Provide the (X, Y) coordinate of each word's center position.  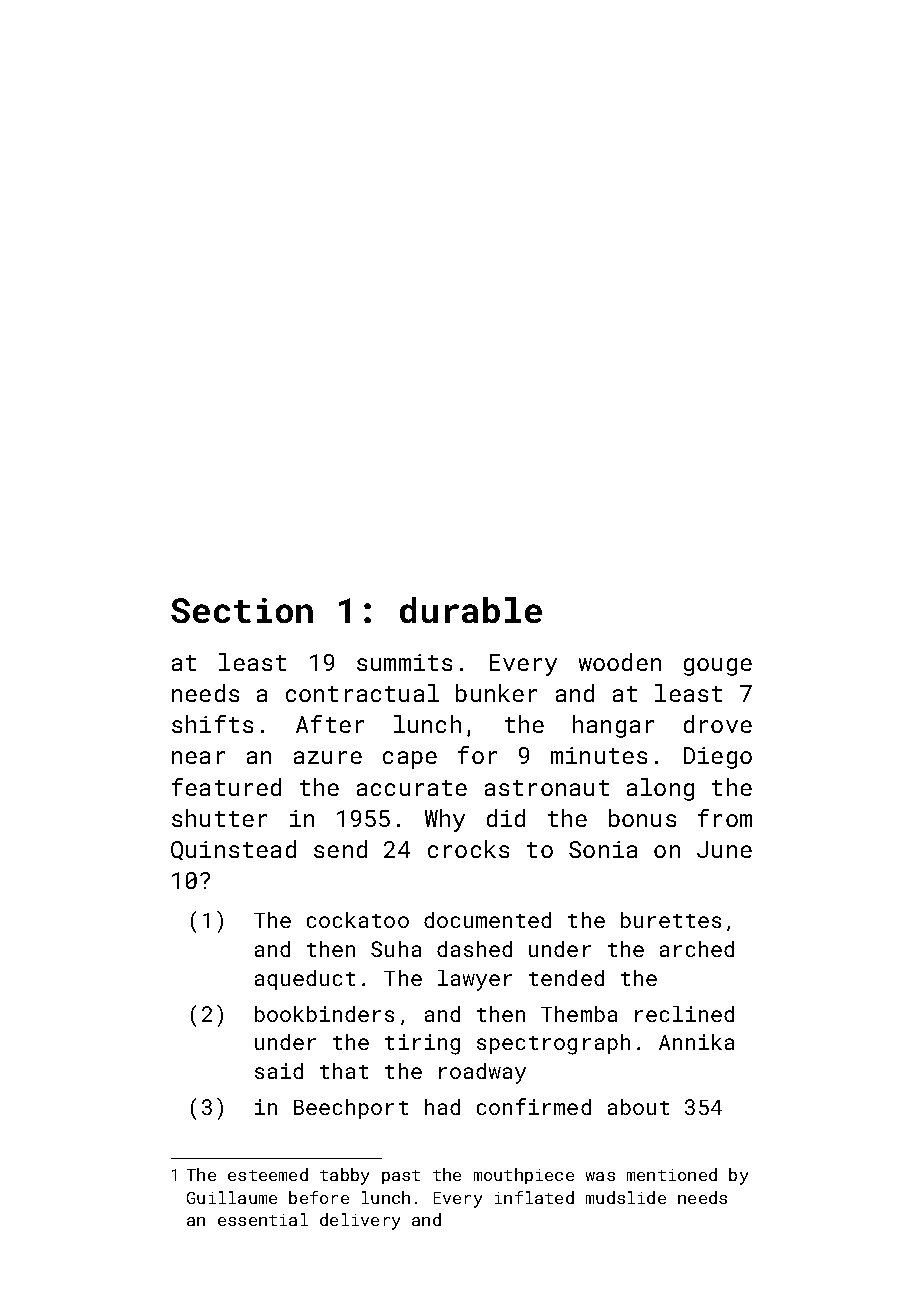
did (506, 818)
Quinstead (233, 850)
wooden (620, 662)
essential (263, 1219)
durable (471, 610)
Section (242, 610)
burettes (671, 920)
